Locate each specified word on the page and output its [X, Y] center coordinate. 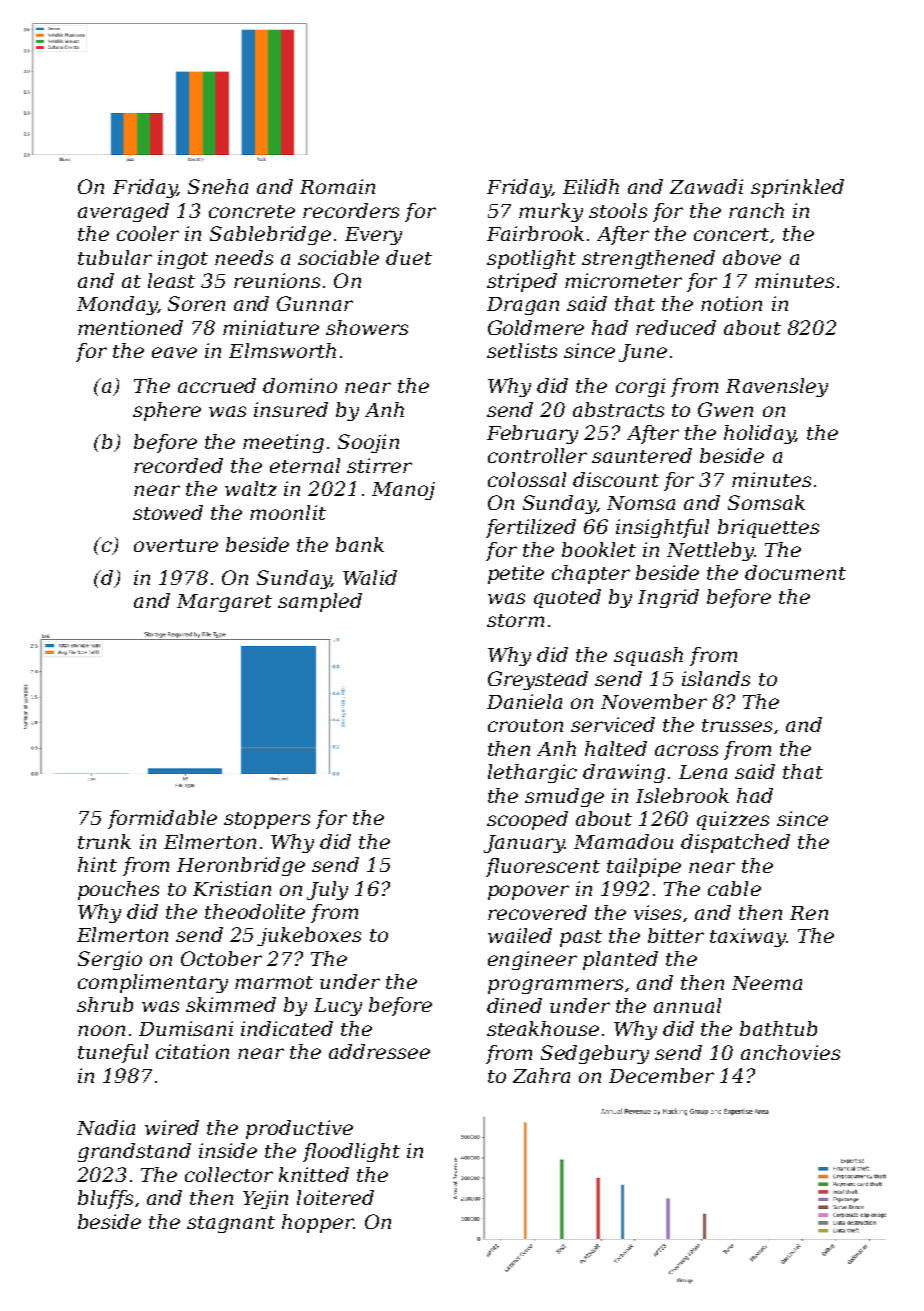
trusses [737, 725]
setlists [522, 350]
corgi [640, 387]
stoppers [267, 820]
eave [174, 352]
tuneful [113, 1053]
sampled [320, 602]
